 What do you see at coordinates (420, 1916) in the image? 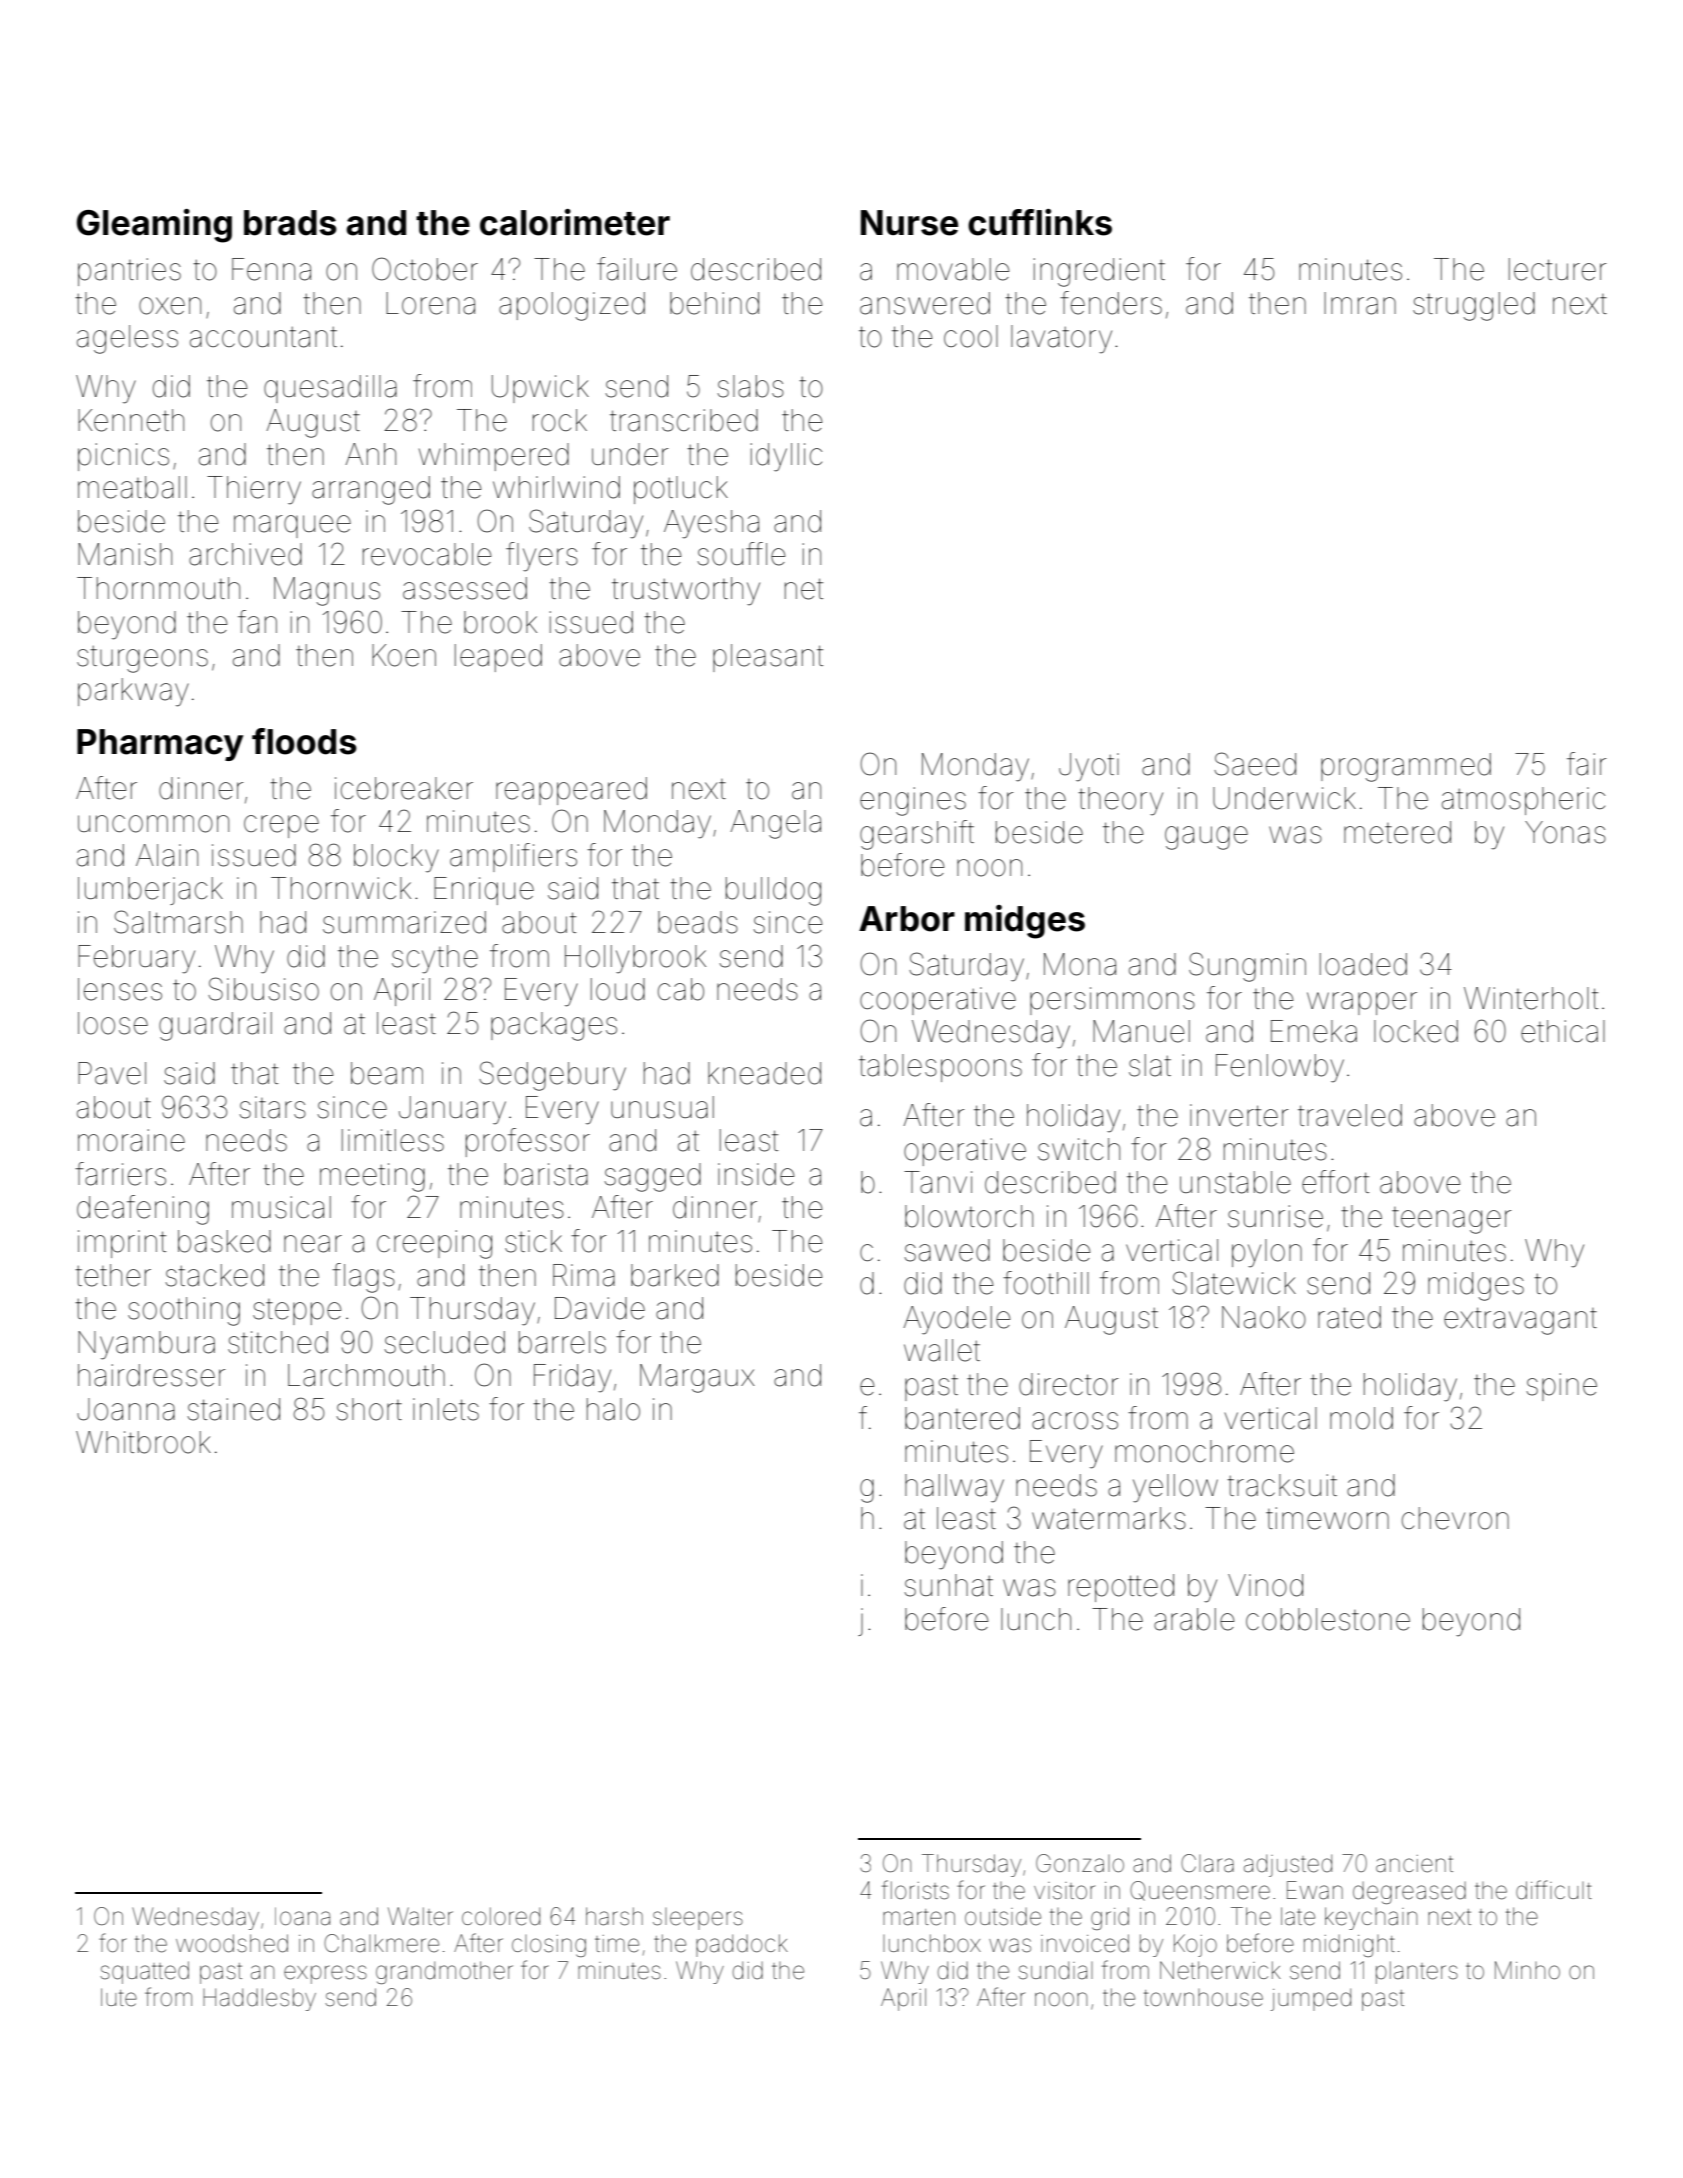
I see `Walter` at bounding box center [420, 1916].
